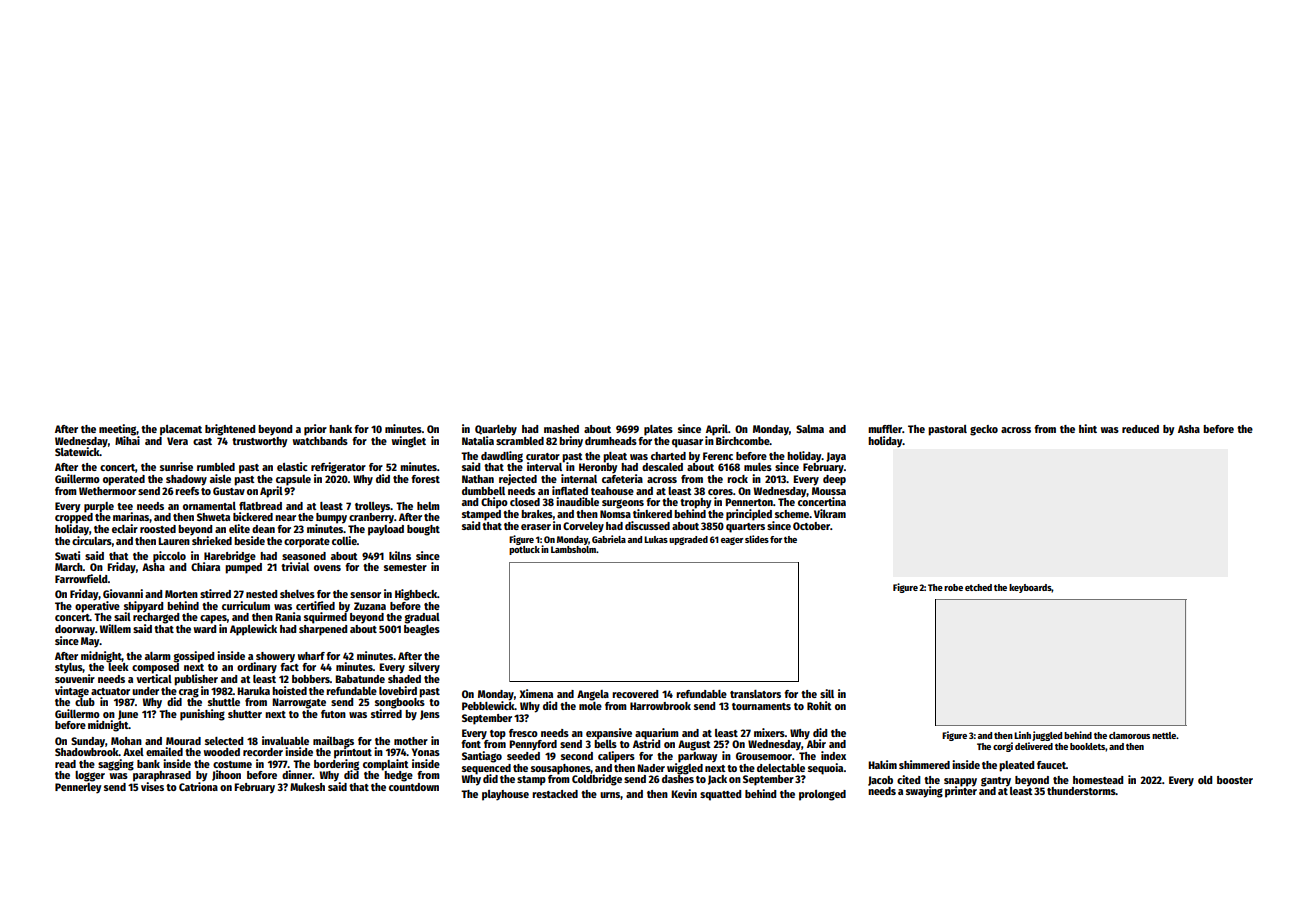  I want to click on elastic, so click(292, 466).
